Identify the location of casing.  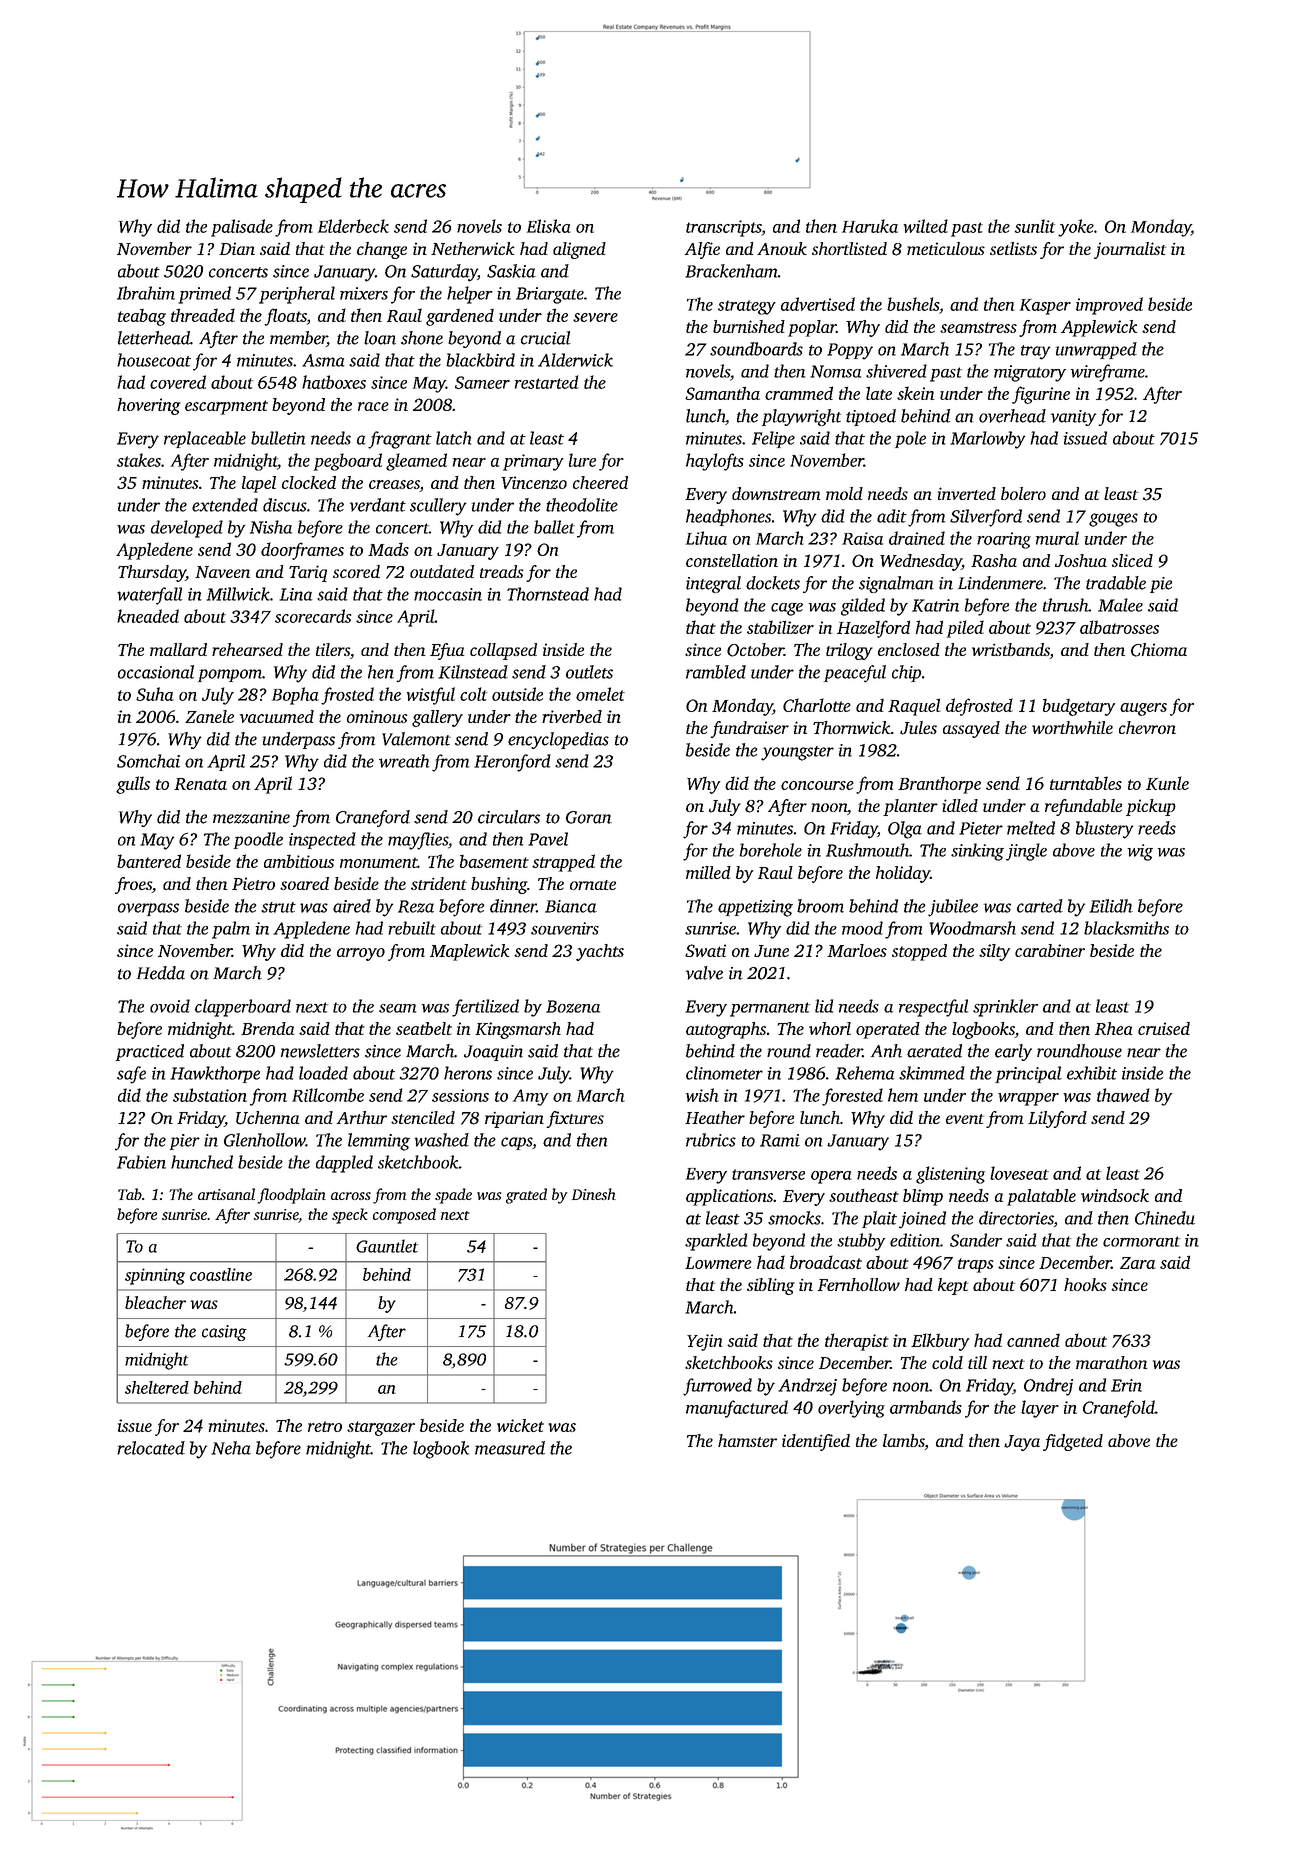
(224, 1333).
